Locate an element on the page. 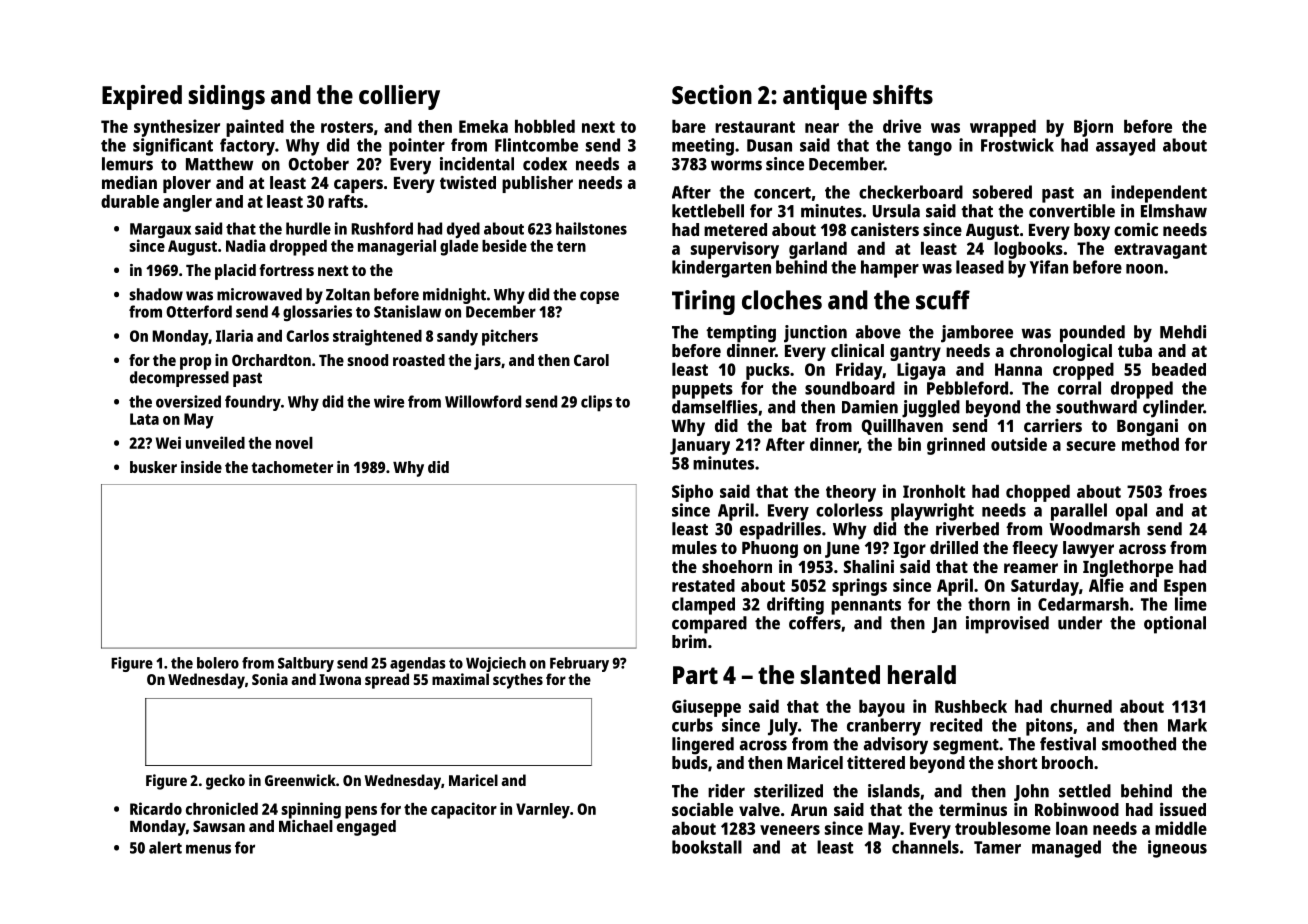 The width and height of the image is (1308, 924). lime is located at coordinates (1191, 604).
